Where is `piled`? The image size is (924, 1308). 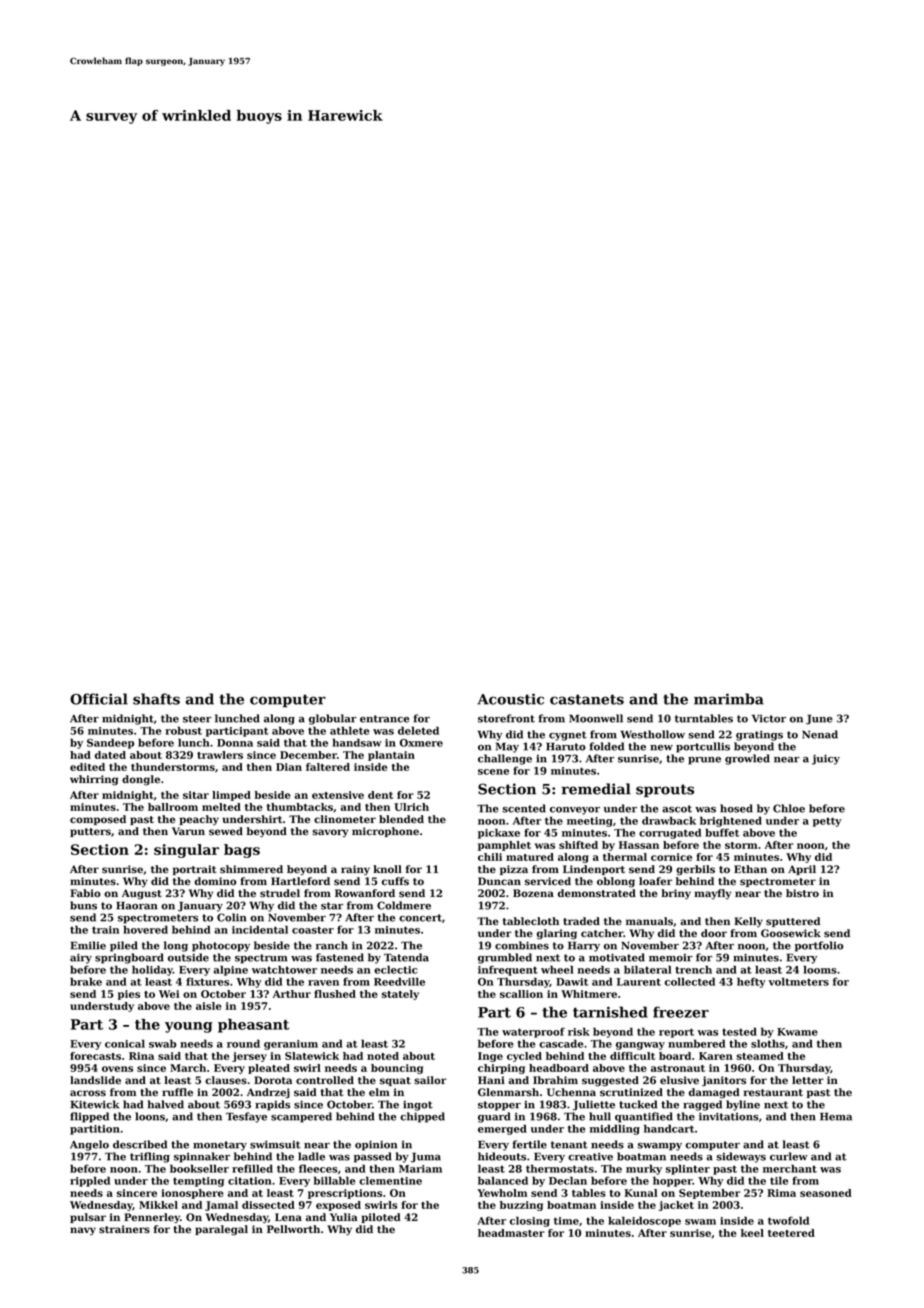 piled is located at coordinates (124, 946).
